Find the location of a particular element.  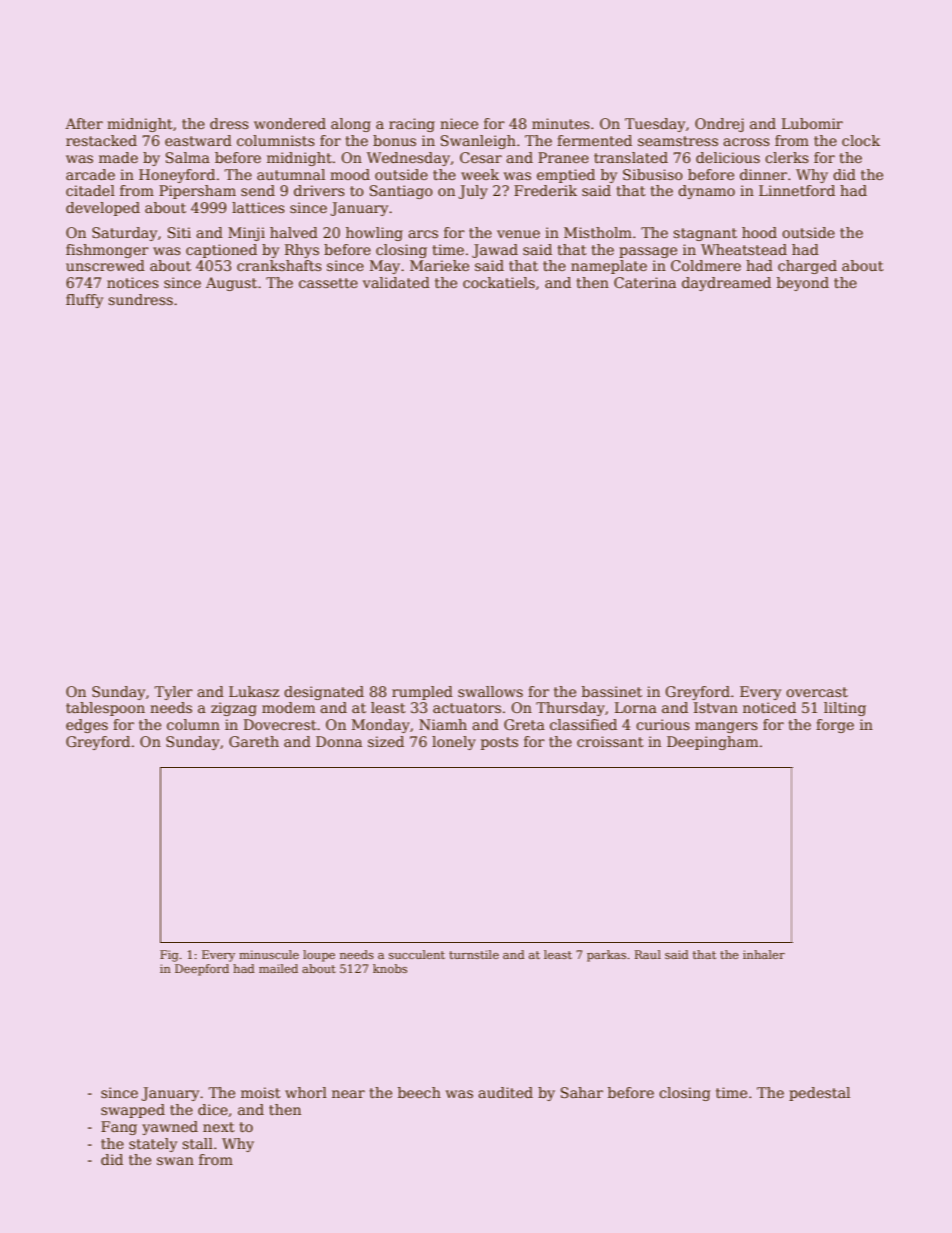

edges is located at coordinates (87, 726).
